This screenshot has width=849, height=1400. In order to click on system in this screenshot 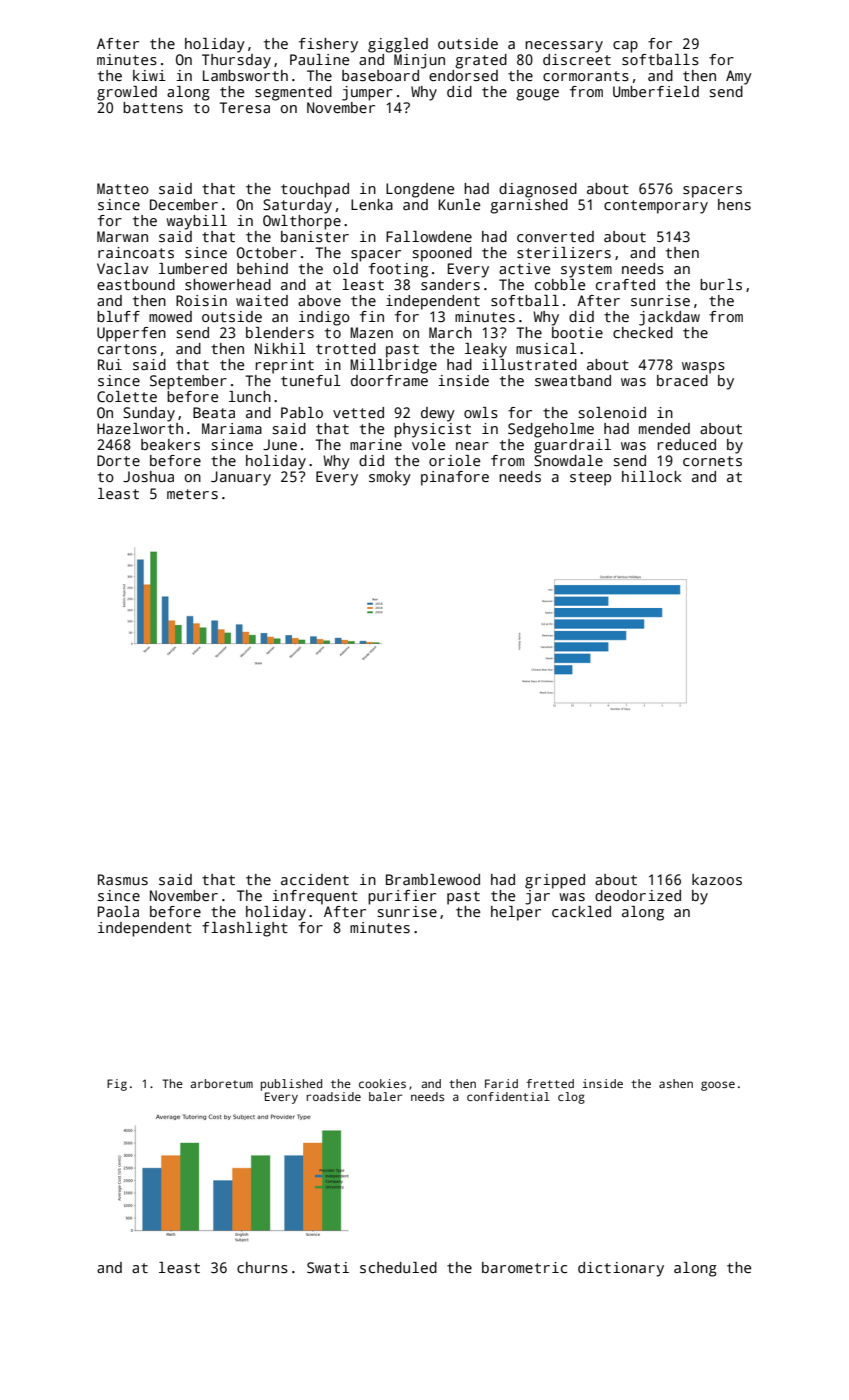, I will do `click(586, 271)`.
